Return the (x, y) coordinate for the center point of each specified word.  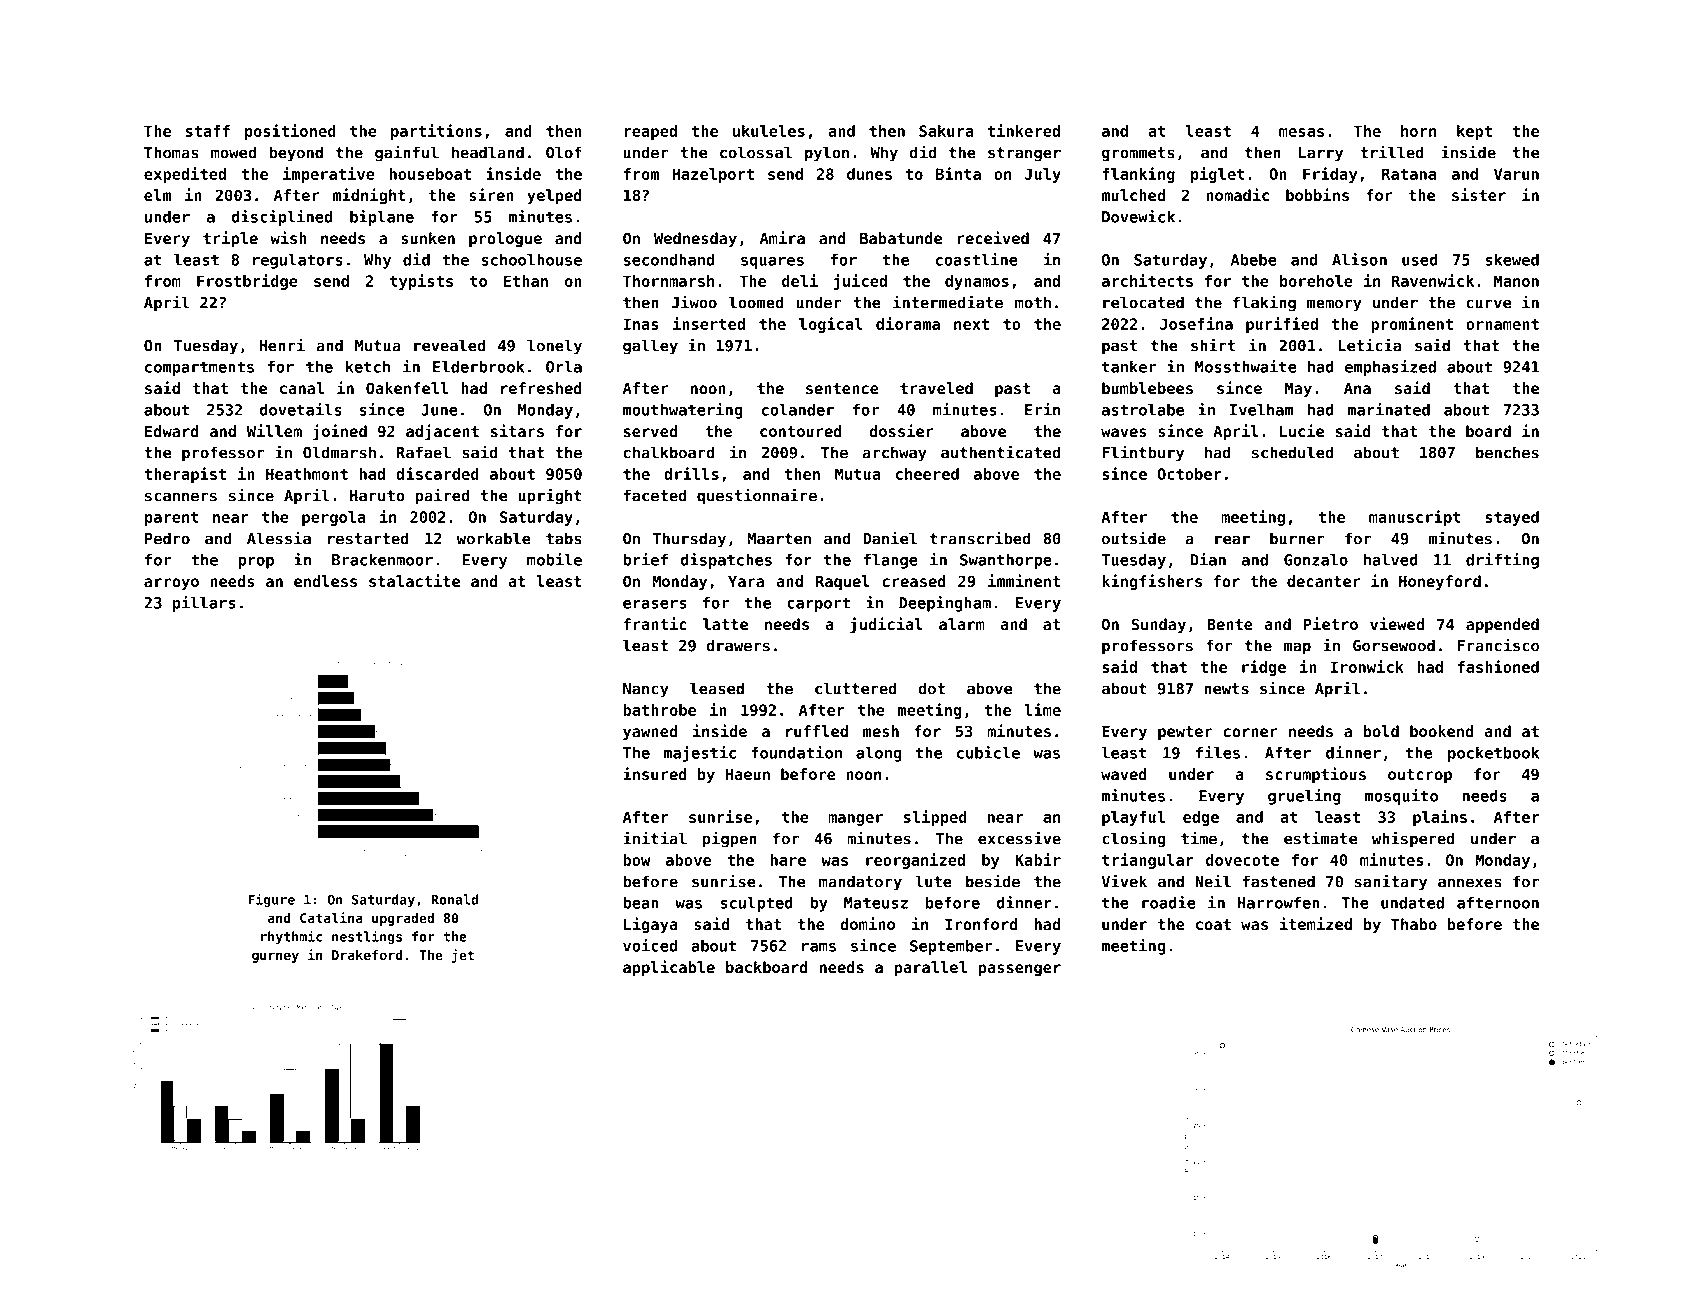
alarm (962, 624)
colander (798, 410)
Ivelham (1261, 409)
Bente (1230, 624)
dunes (869, 174)
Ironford (981, 924)
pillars (204, 604)
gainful (407, 153)
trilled (1392, 152)
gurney (275, 957)
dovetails (301, 409)
